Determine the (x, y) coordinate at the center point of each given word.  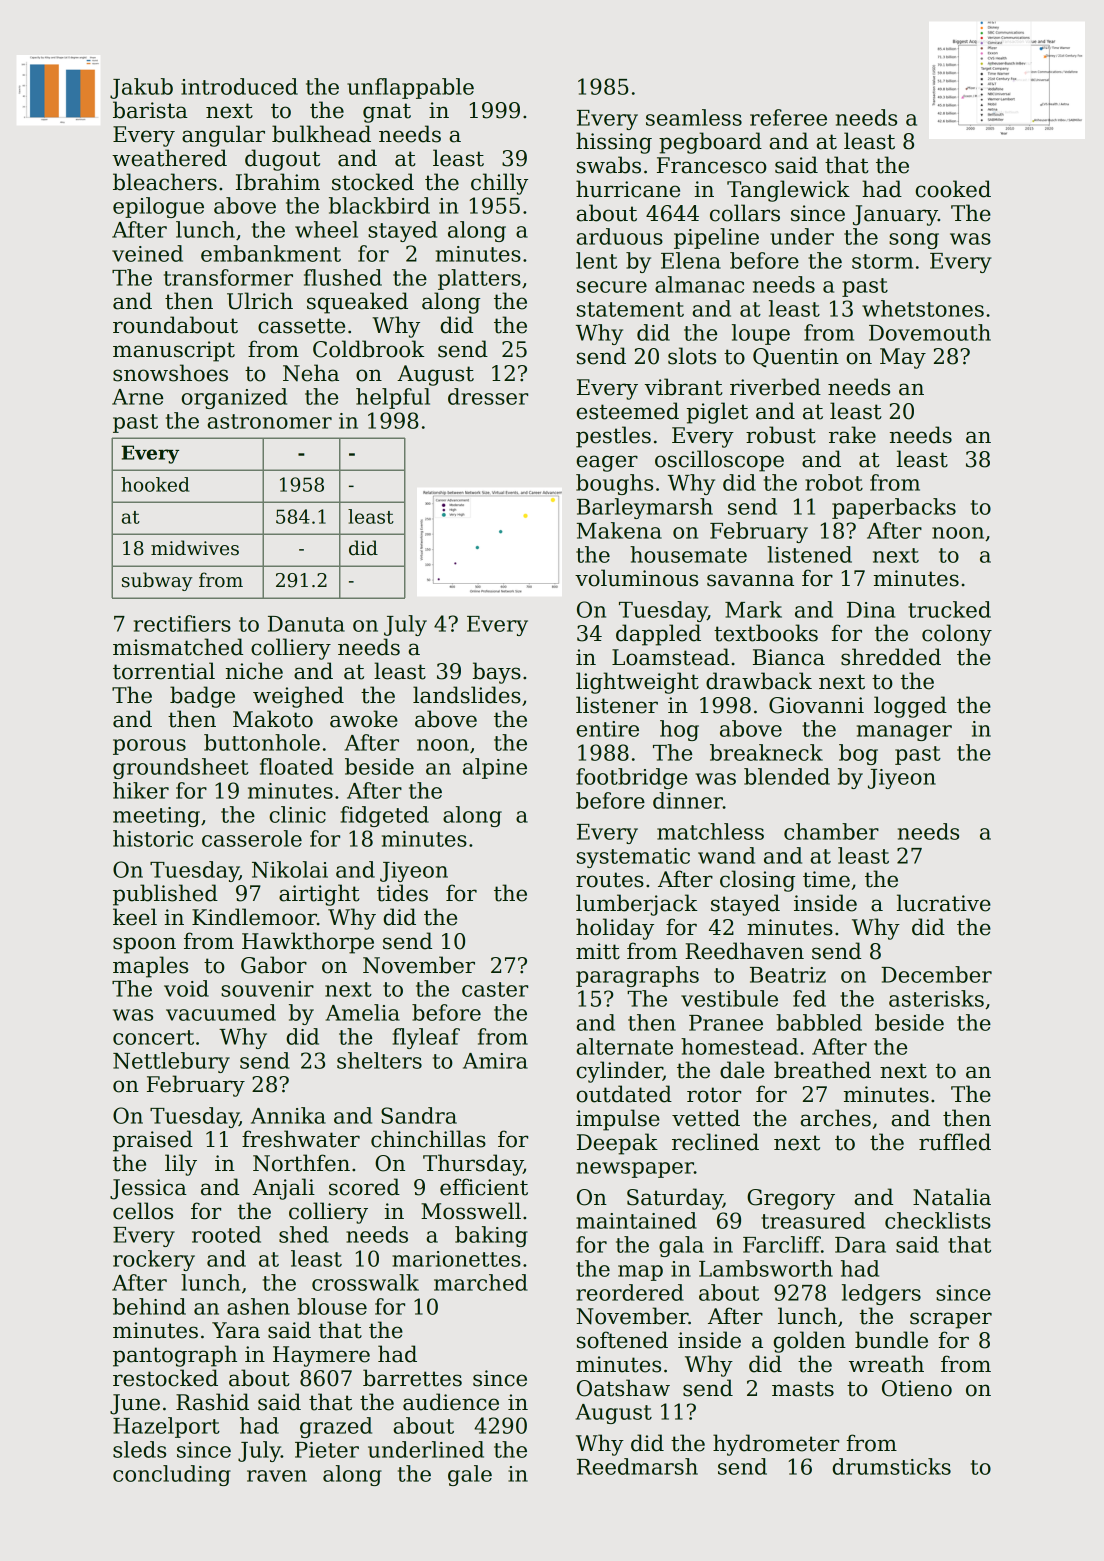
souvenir (267, 989)
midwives (195, 548)
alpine (495, 768)
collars (745, 213)
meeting (156, 817)
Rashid (212, 1402)
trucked (949, 609)
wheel (326, 229)
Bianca (789, 657)
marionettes (456, 1259)
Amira (495, 1061)
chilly (499, 184)
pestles (613, 437)
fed (809, 998)
